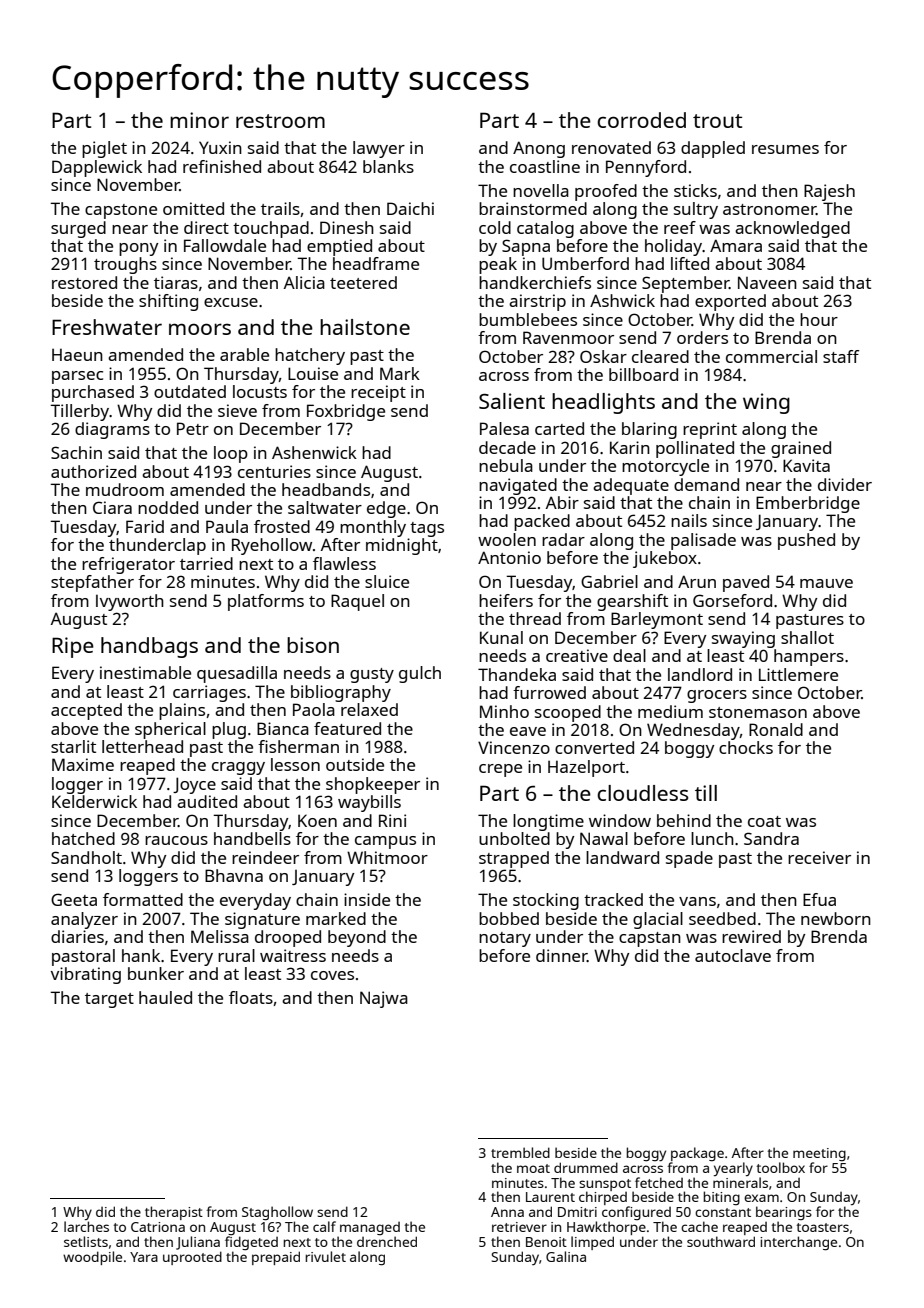  I want to click on raucous, so click(176, 840).
